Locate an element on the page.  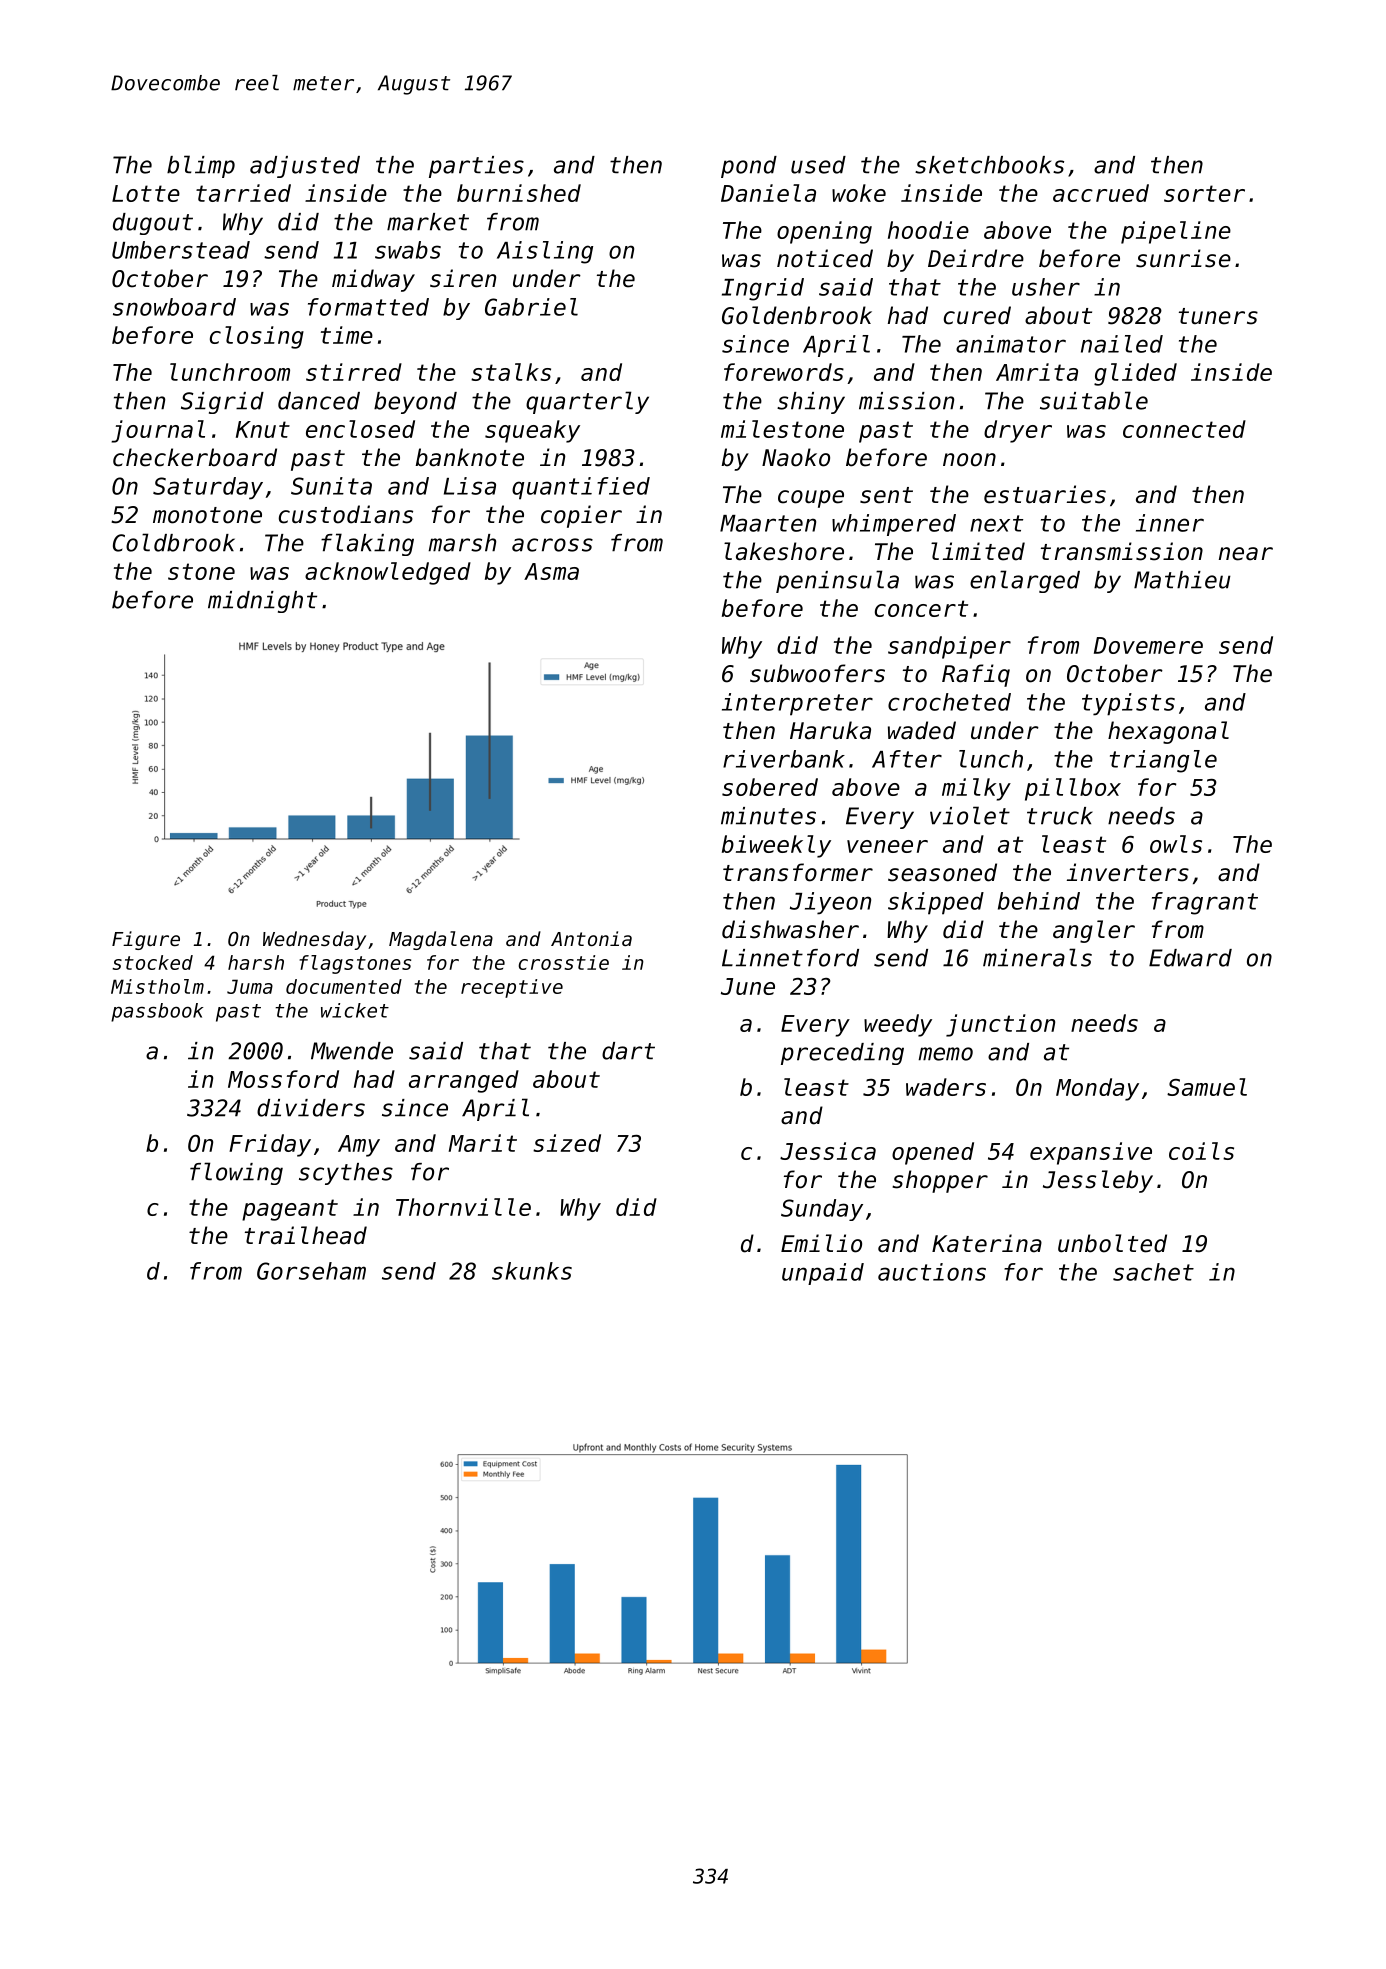
inner is located at coordinates (1170, 523).
